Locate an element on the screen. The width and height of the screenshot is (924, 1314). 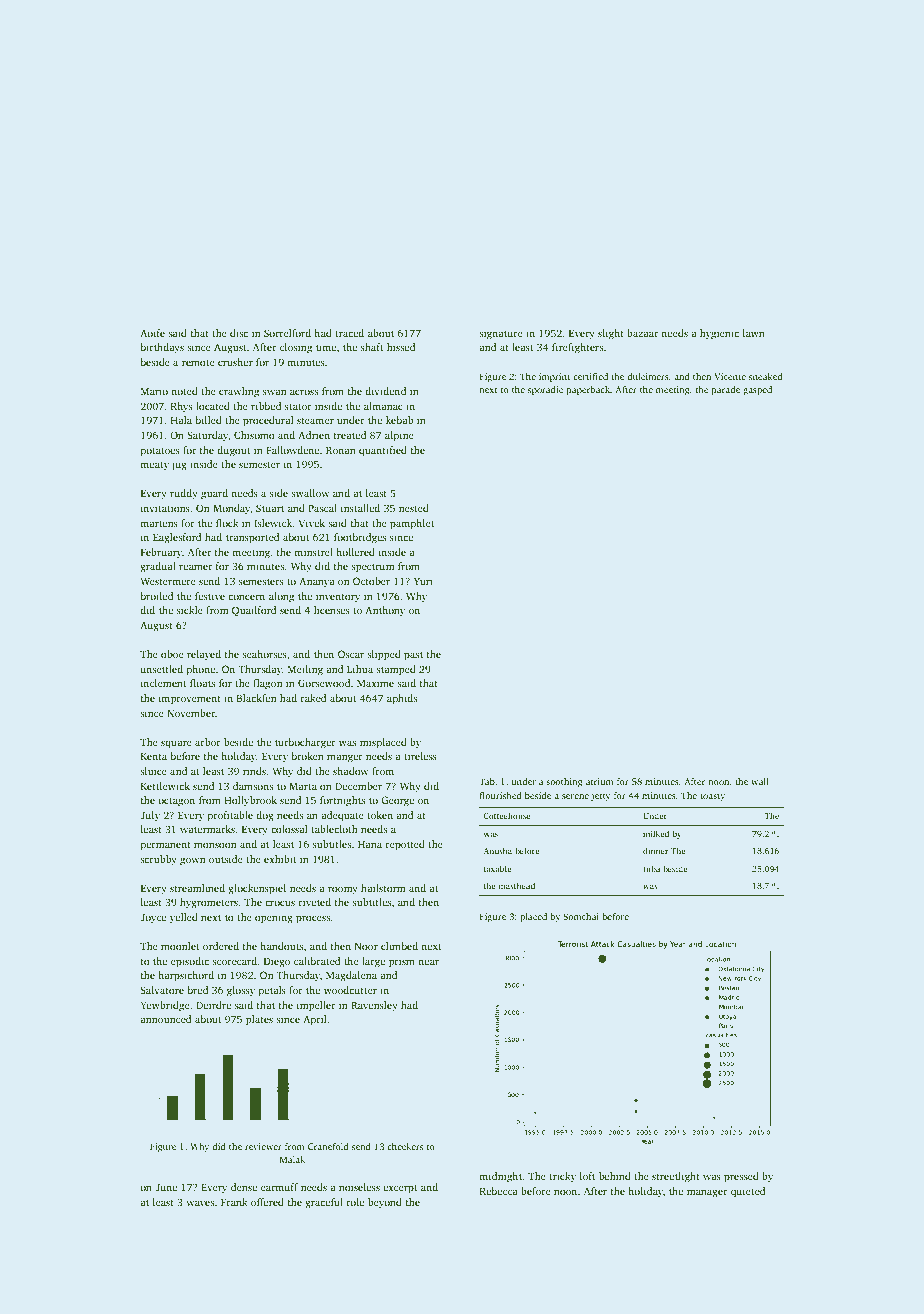
bazaar is located at coordinates (643, 333).
